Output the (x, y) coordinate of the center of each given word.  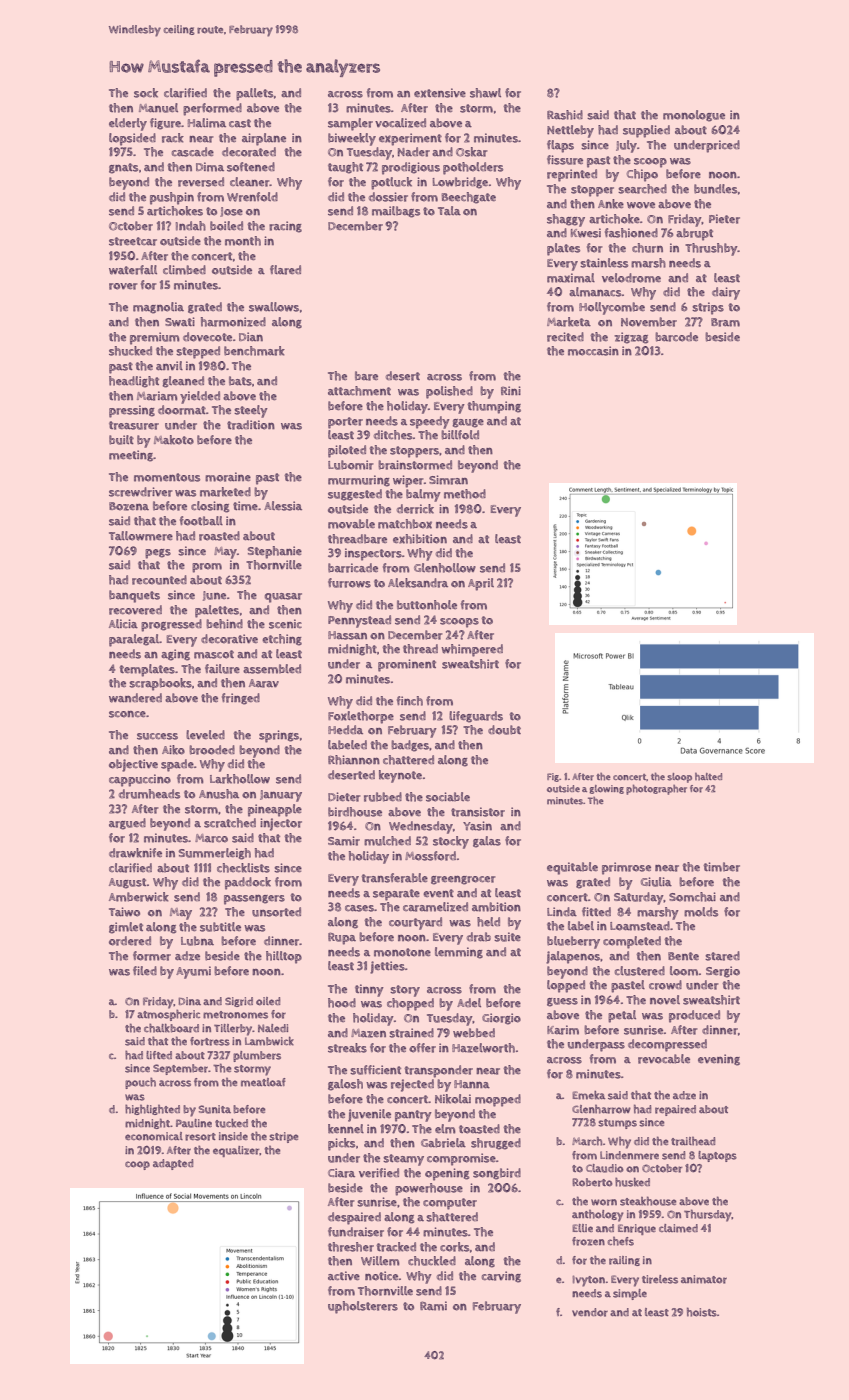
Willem (380, 1261)
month (243, 241)
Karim (563, 1030)
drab (479, 937)
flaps (560, 146)
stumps (617, 1124)
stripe (283, 1137)
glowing (606, 789)
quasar (283, 598)
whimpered (472, 650)
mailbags (396, 212)
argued (127, 824)
